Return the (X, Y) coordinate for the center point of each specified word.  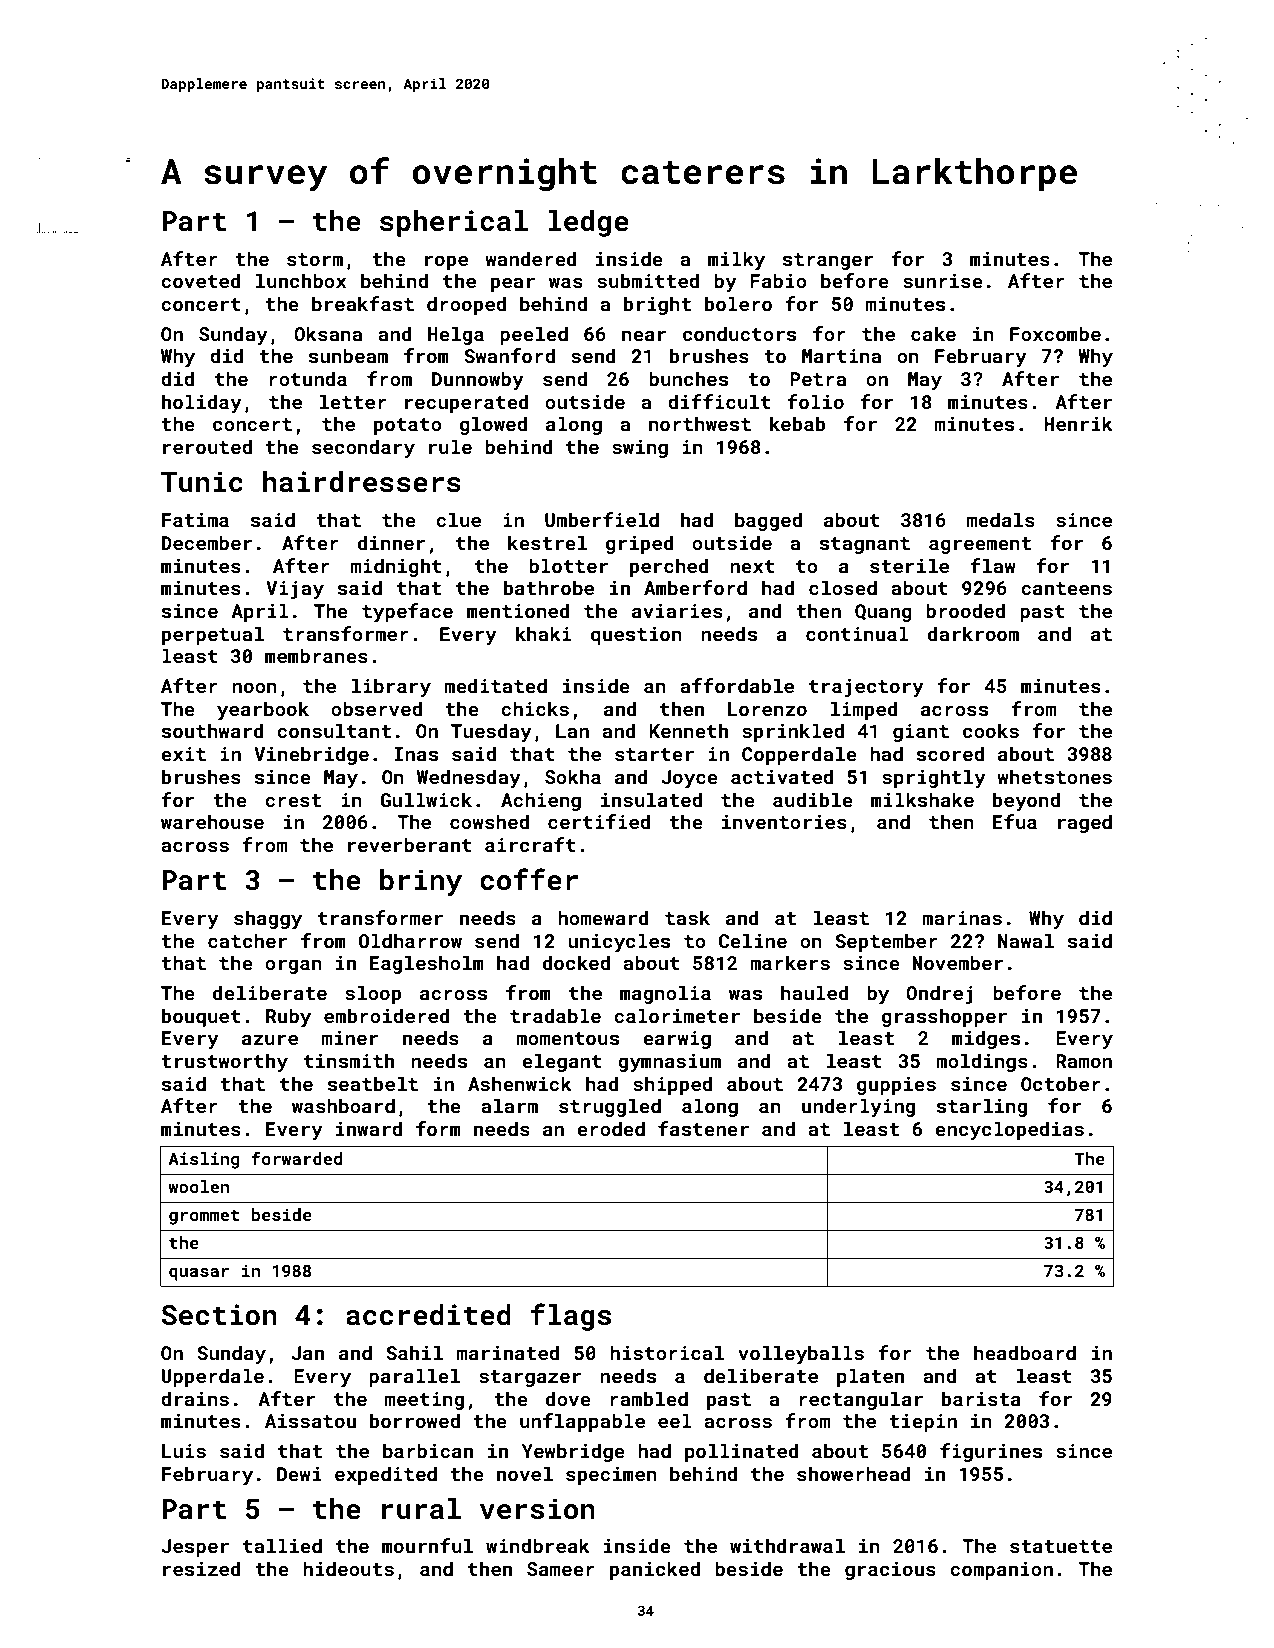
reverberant (410, 844)
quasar (199, 1274)
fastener (703, 1128)
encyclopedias (1009, 1130)
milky (736, 260)
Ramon (1084, 1061)
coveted (201, 280)
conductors (739, 333)
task (687, 917)
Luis (184, 1451)
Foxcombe (1055, 333)
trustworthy (225, 1062)
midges (986, 1039)
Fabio (778, 280)
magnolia (665, 994)
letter (353, 401)
